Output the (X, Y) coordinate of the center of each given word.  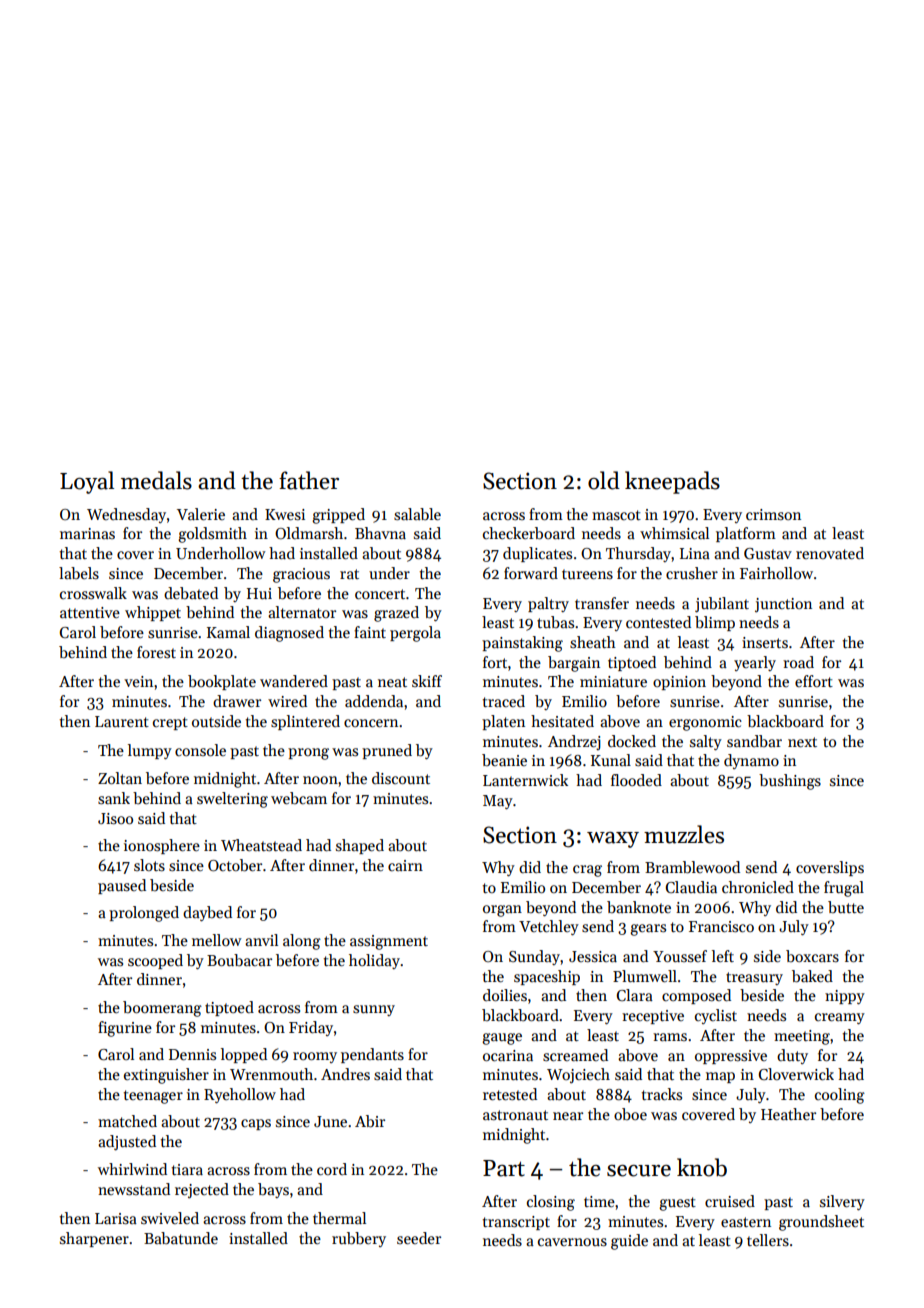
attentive (90, 612)
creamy (840, 1018)
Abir (370, 1121)
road (798, 662)
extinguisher (166, 1076)
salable (417, 514)
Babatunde (181, 1238)
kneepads (672, 482)
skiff (427, 681)
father (309, 480)
